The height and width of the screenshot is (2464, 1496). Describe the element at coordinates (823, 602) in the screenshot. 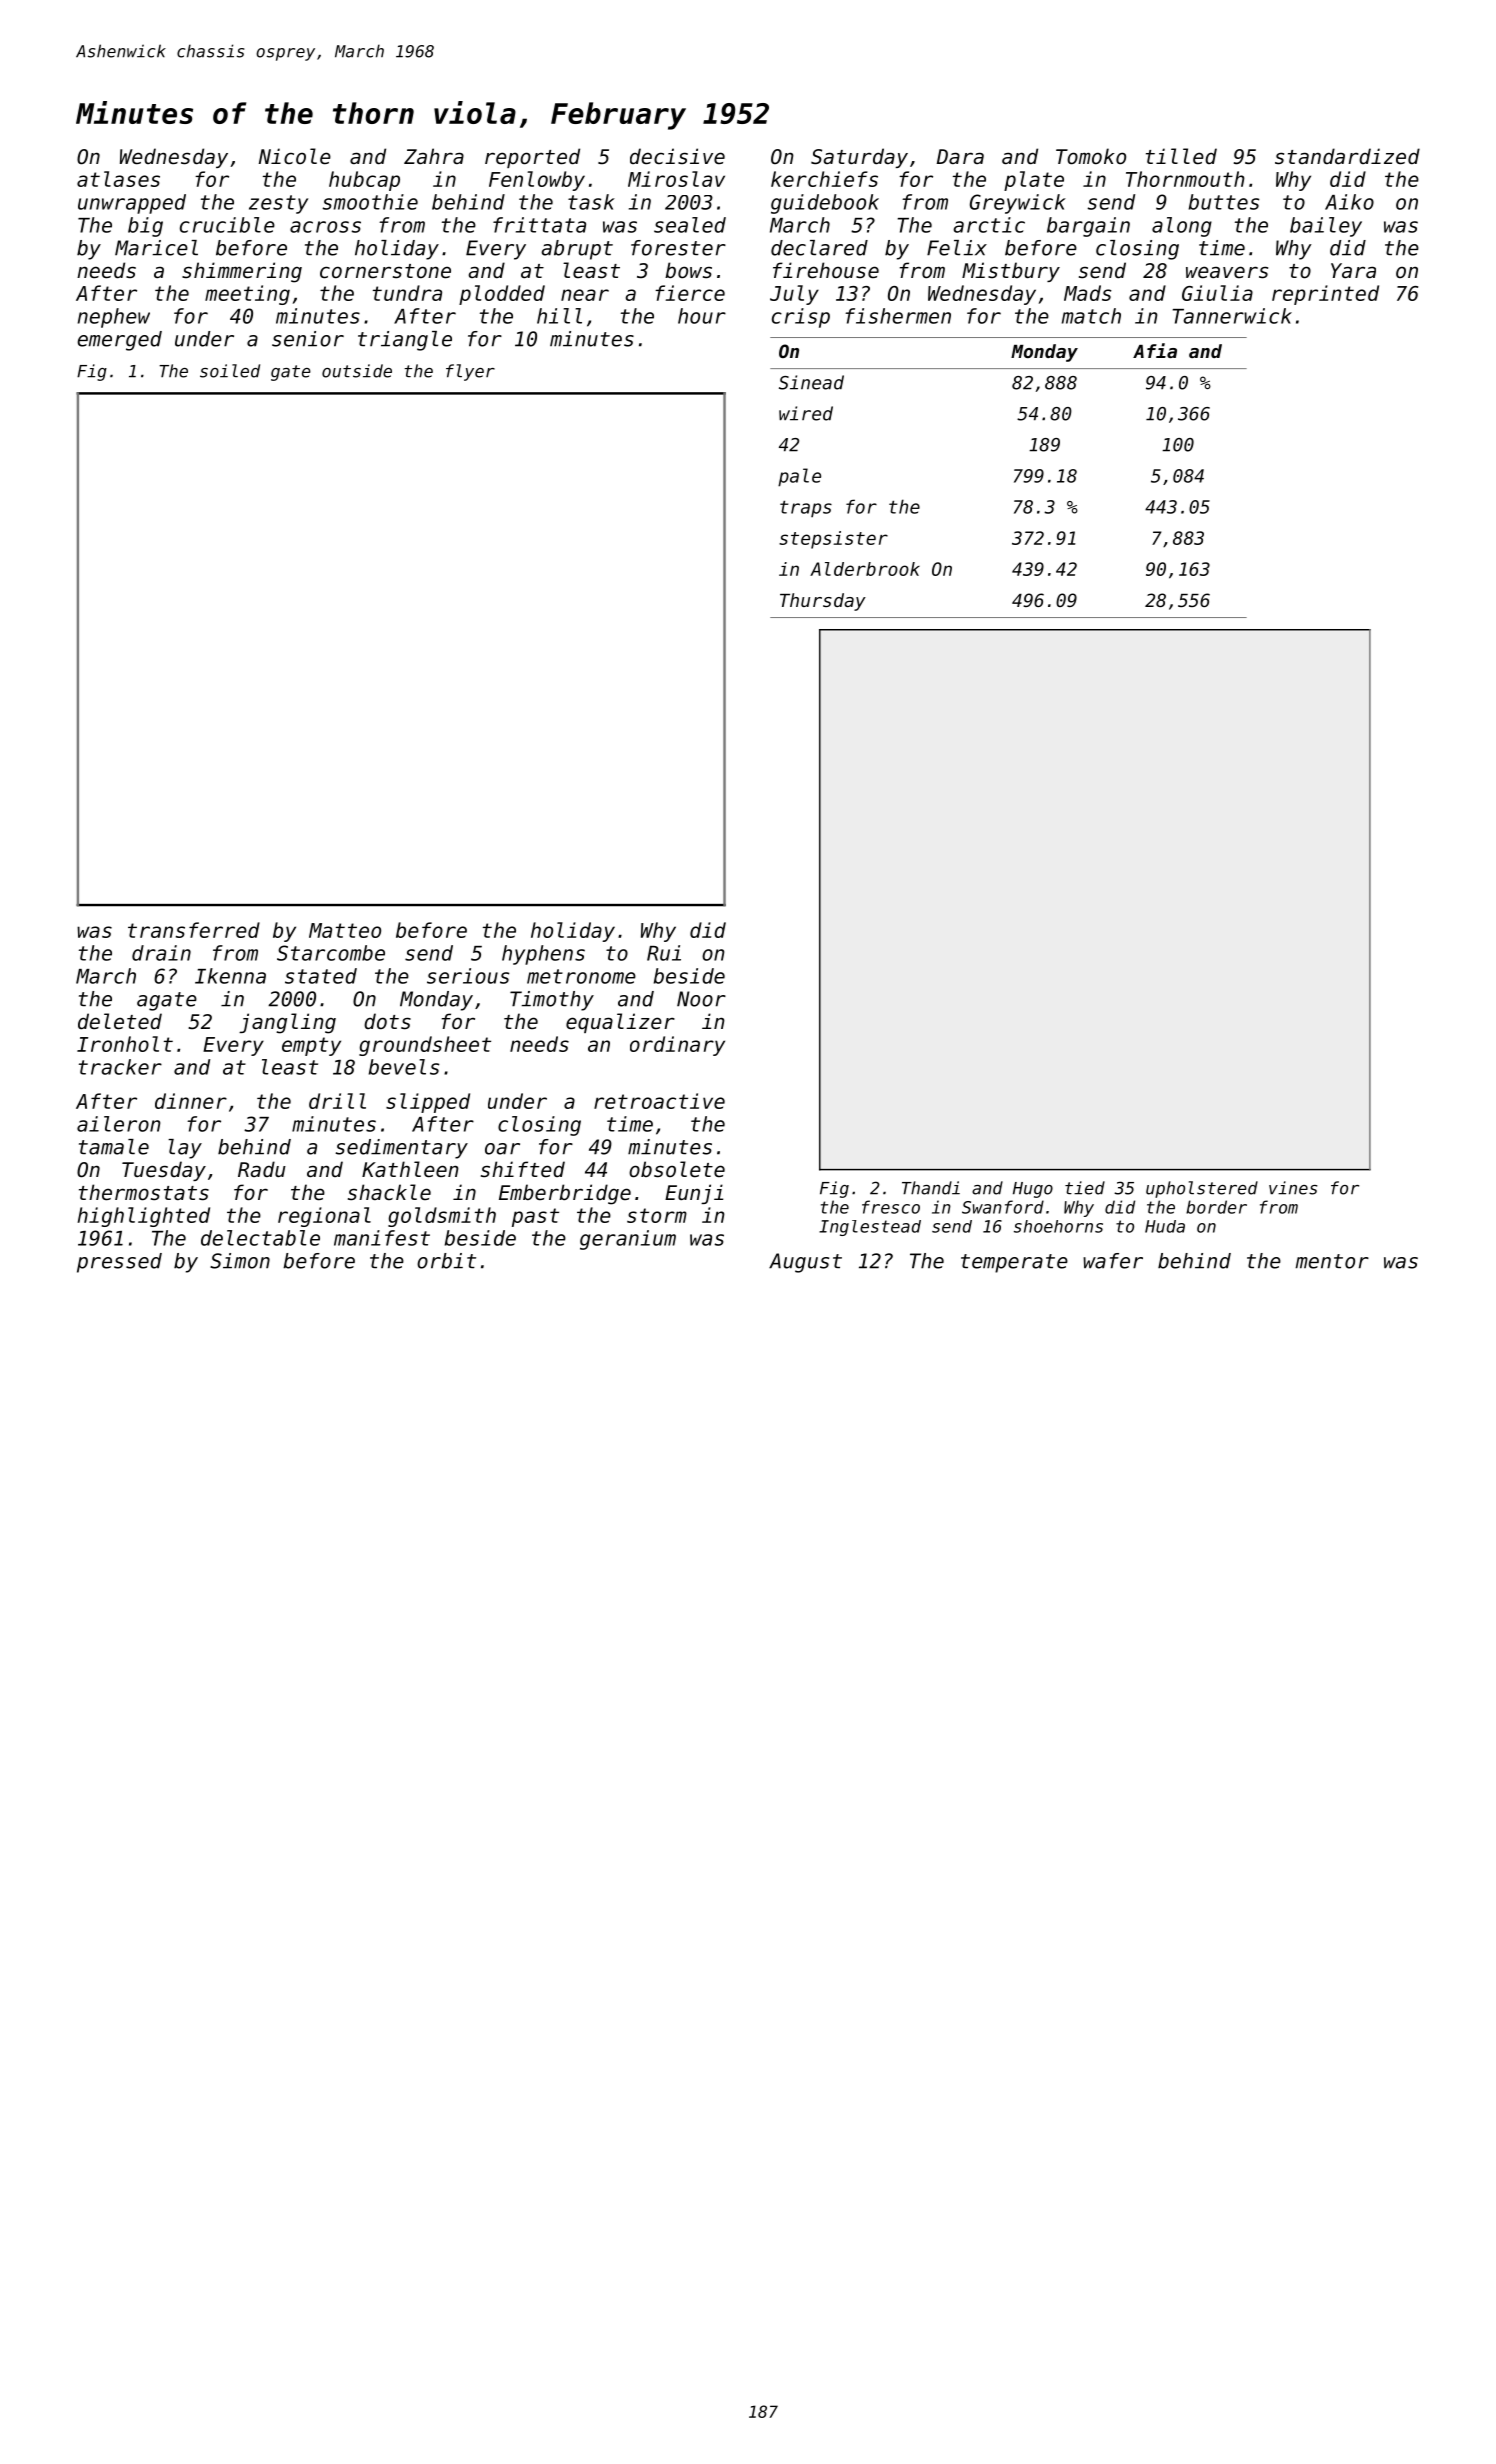

I see `Thursday` at that location.
